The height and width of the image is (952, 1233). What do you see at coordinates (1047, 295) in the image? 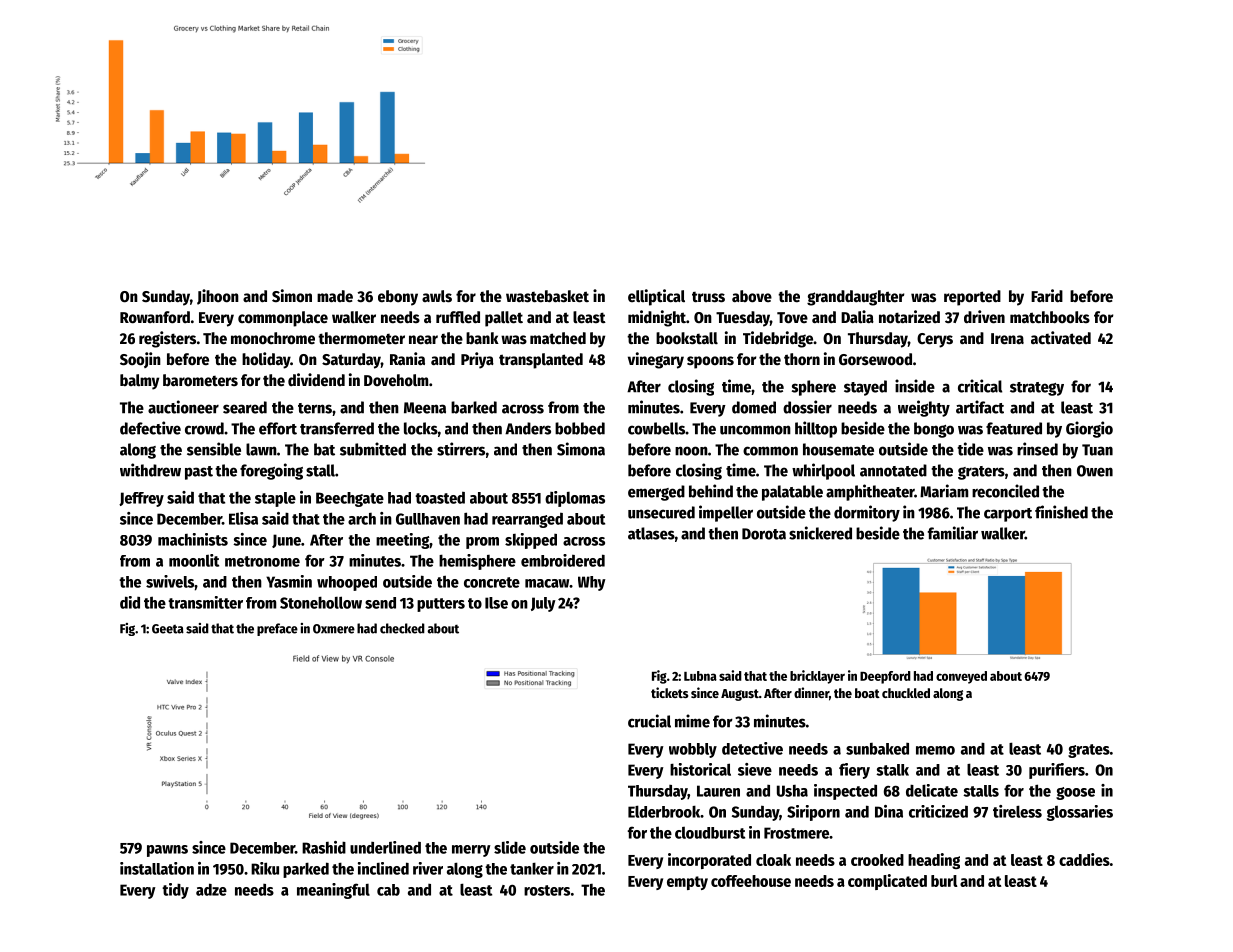
I see `Farid` at bounding box center [1047, 295].
